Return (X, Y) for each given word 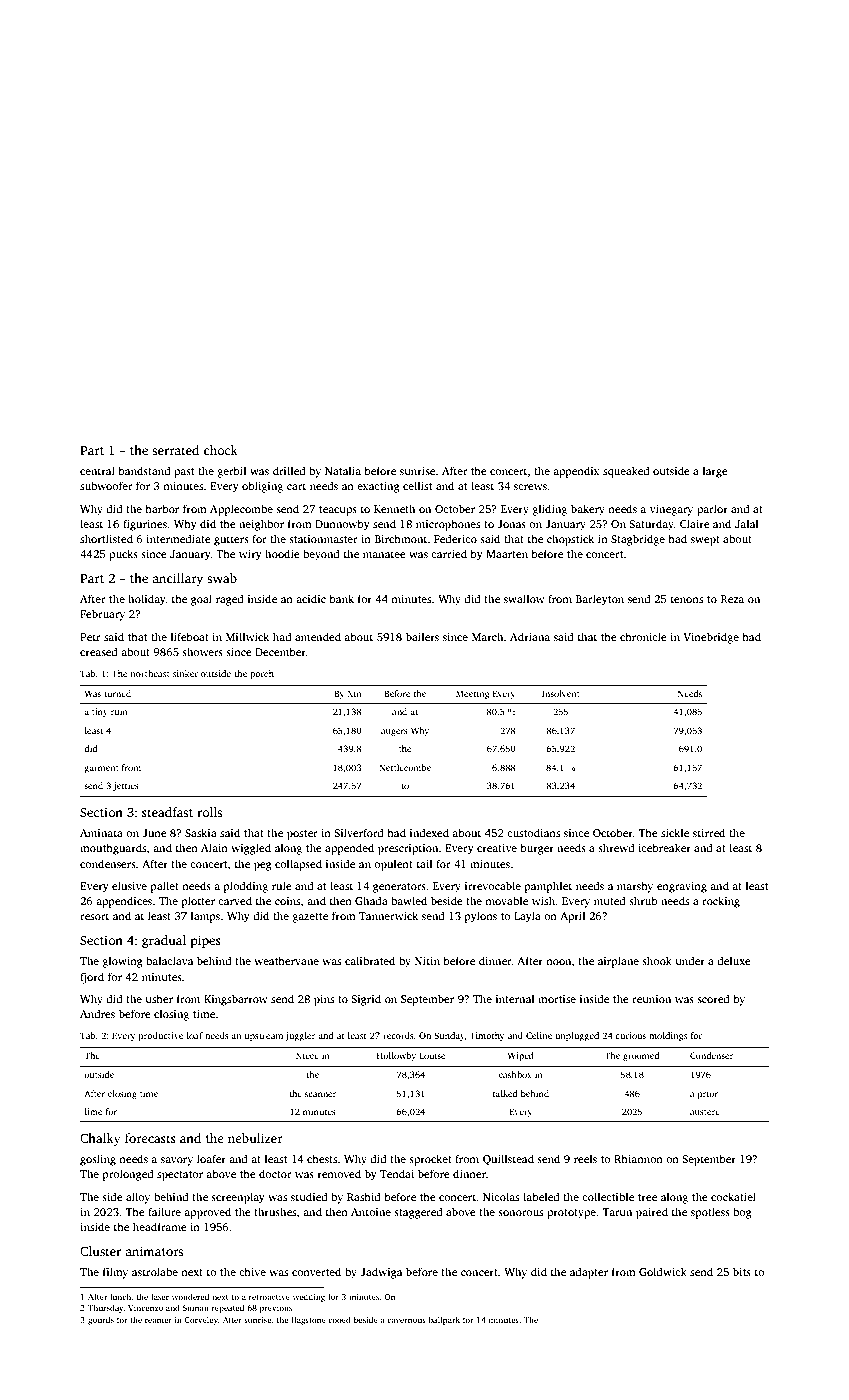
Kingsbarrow (236, 1000)
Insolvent (561, 693)
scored (713, 998)
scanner (320, 1094)
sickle (675, 832)
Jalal (747, 523)
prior (708, 1094)
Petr (90, 637)
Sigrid (366, 1000)
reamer (158, 1320)
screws (530, 487)
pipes (206, 941)
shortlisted (106, 538)
